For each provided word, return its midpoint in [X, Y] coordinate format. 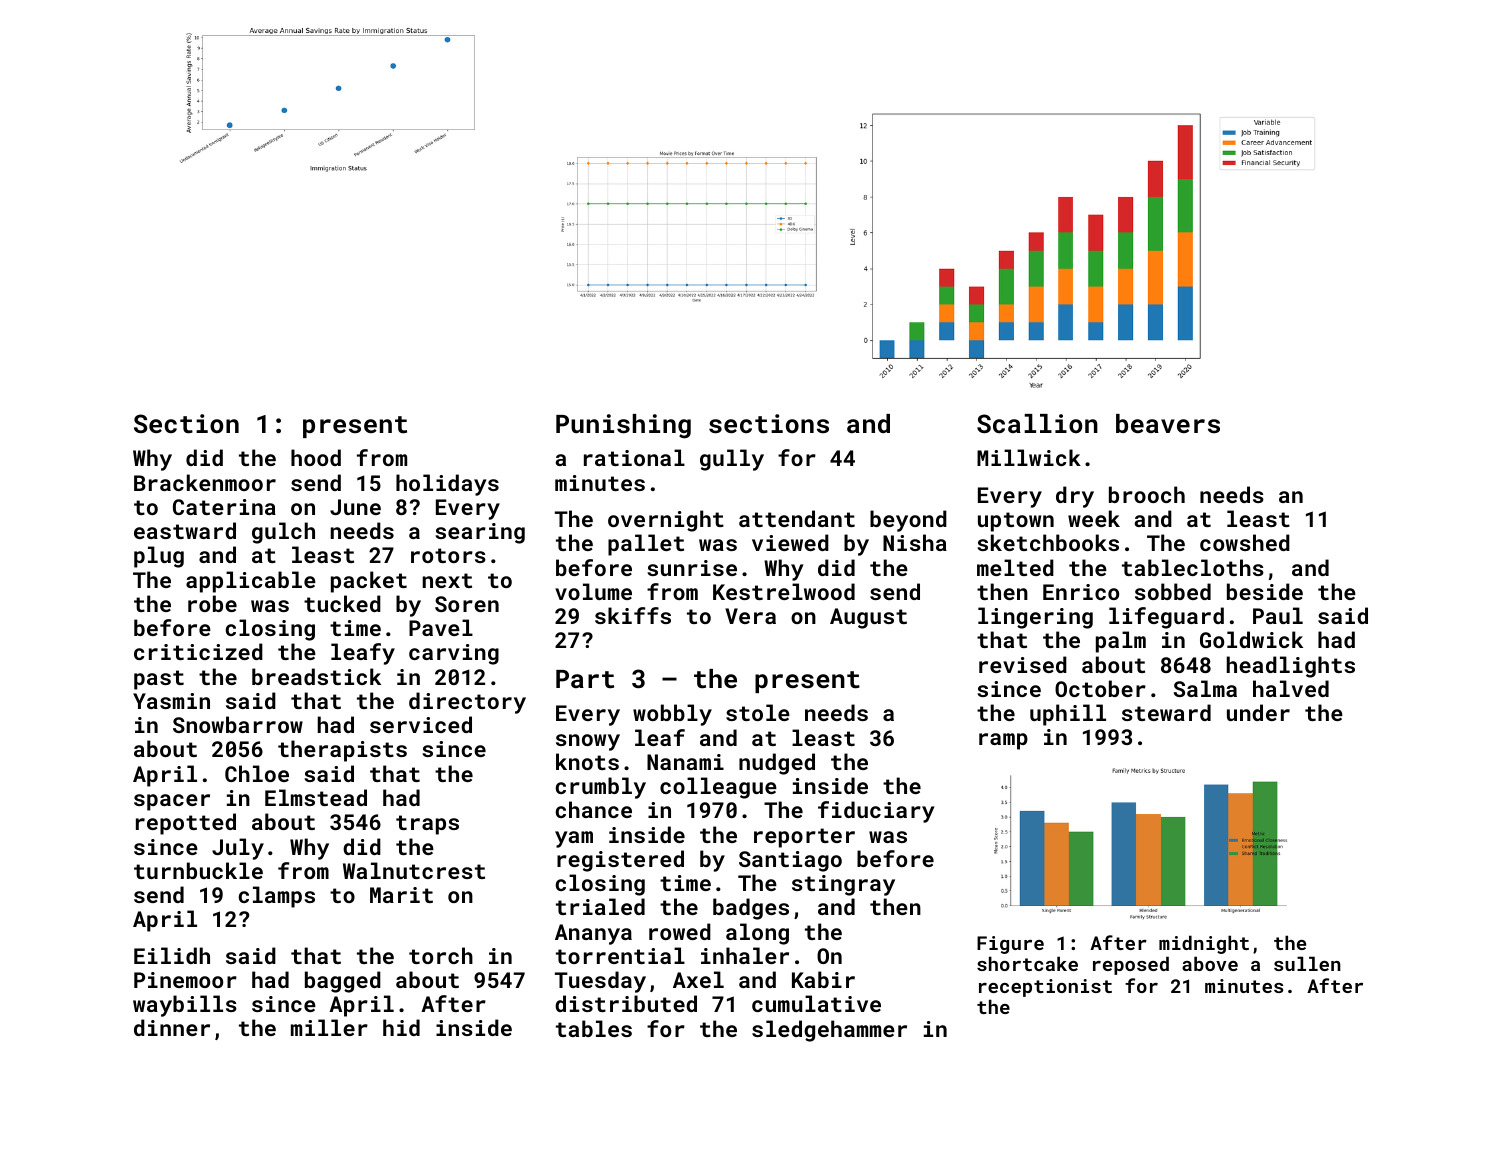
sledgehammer [829, 1031]
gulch [283, 533]
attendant [797, 518]
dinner [172, 1027]
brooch [1147, 494]
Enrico [1081, 592]
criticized [198, 651]
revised [1023, 664]
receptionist [1045, 988]
